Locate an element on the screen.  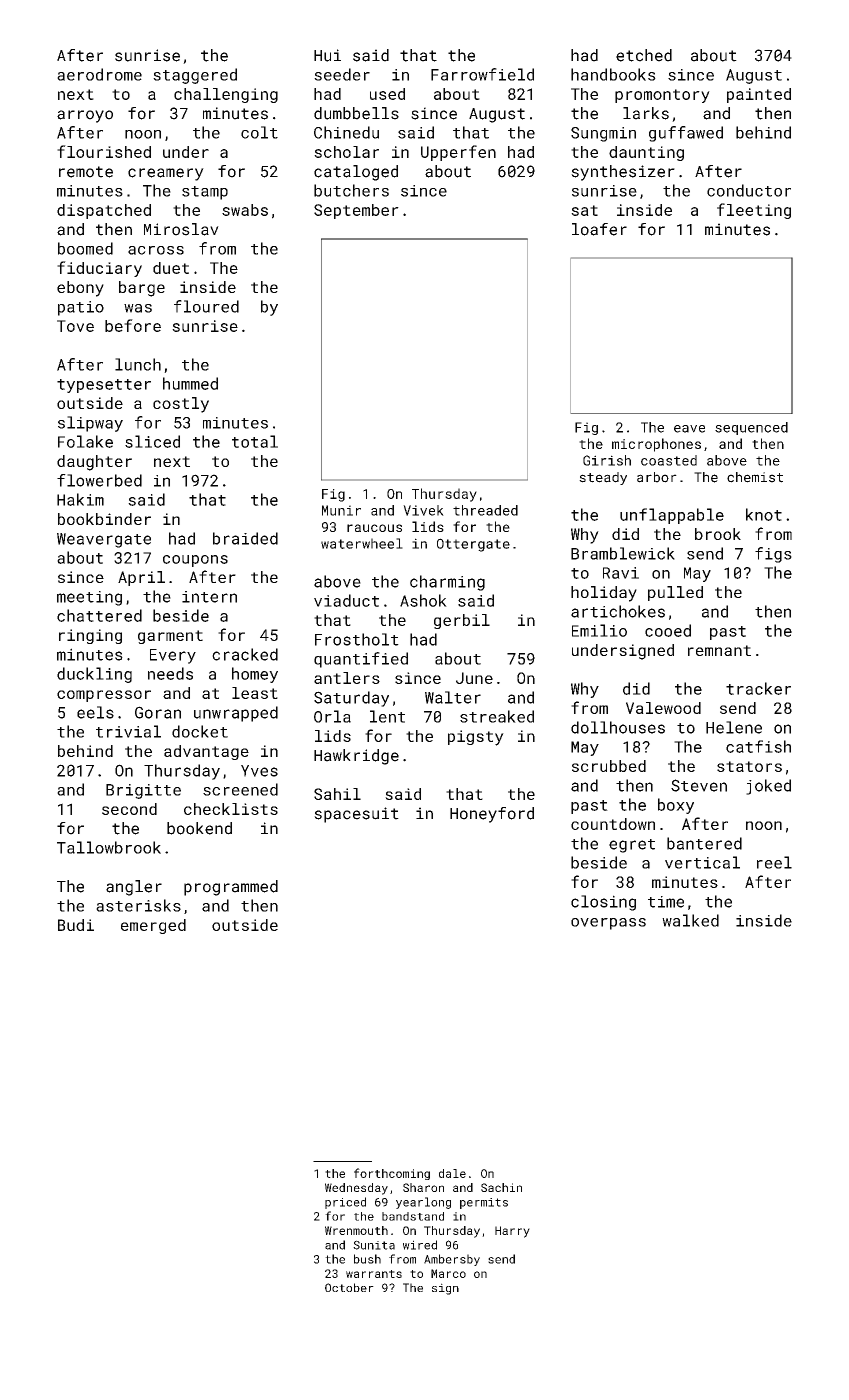
October is located at coordinates (349, 1287).
